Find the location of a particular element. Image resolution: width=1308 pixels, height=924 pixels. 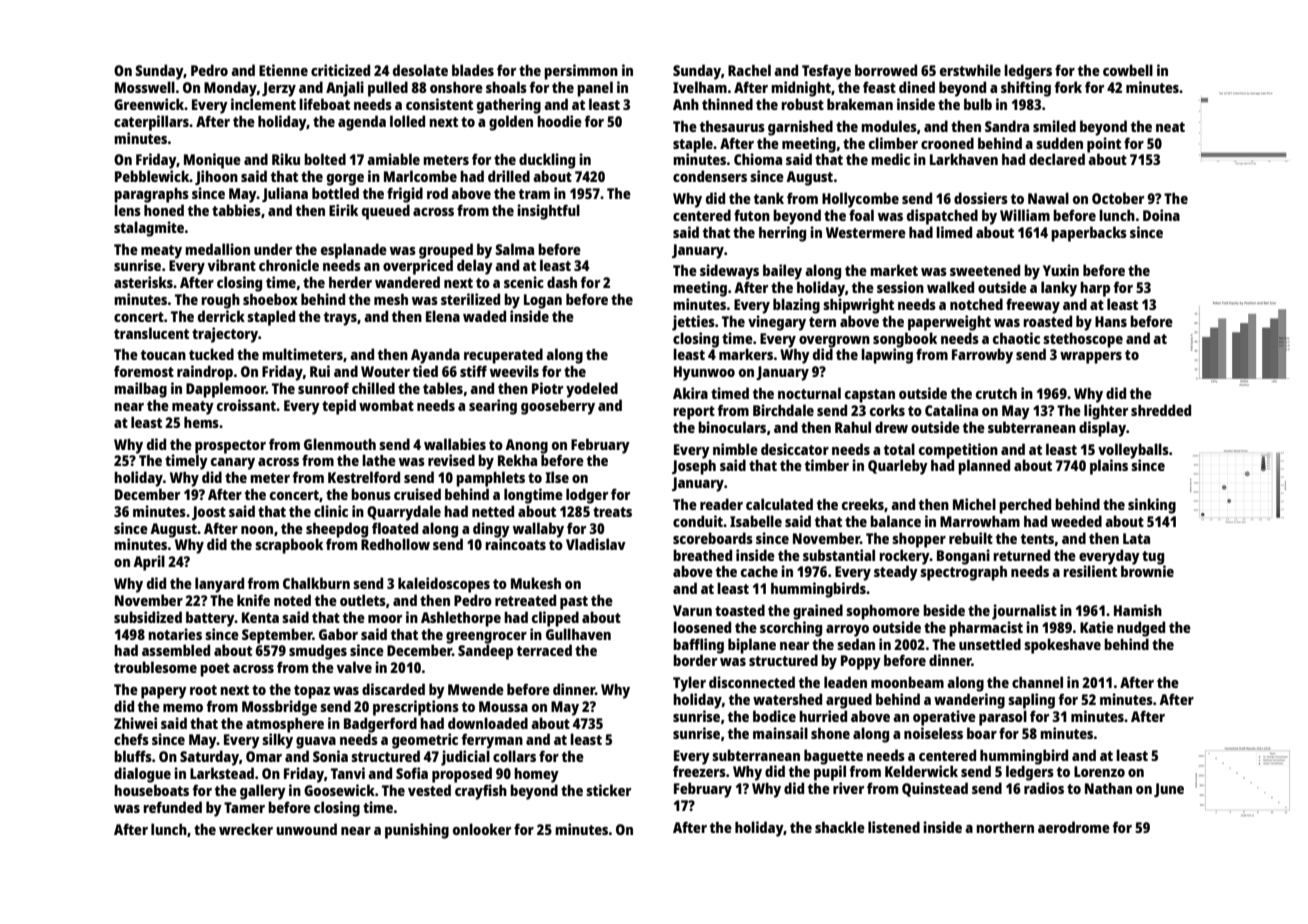

Quinstead is located at coordinates (935, 789).
